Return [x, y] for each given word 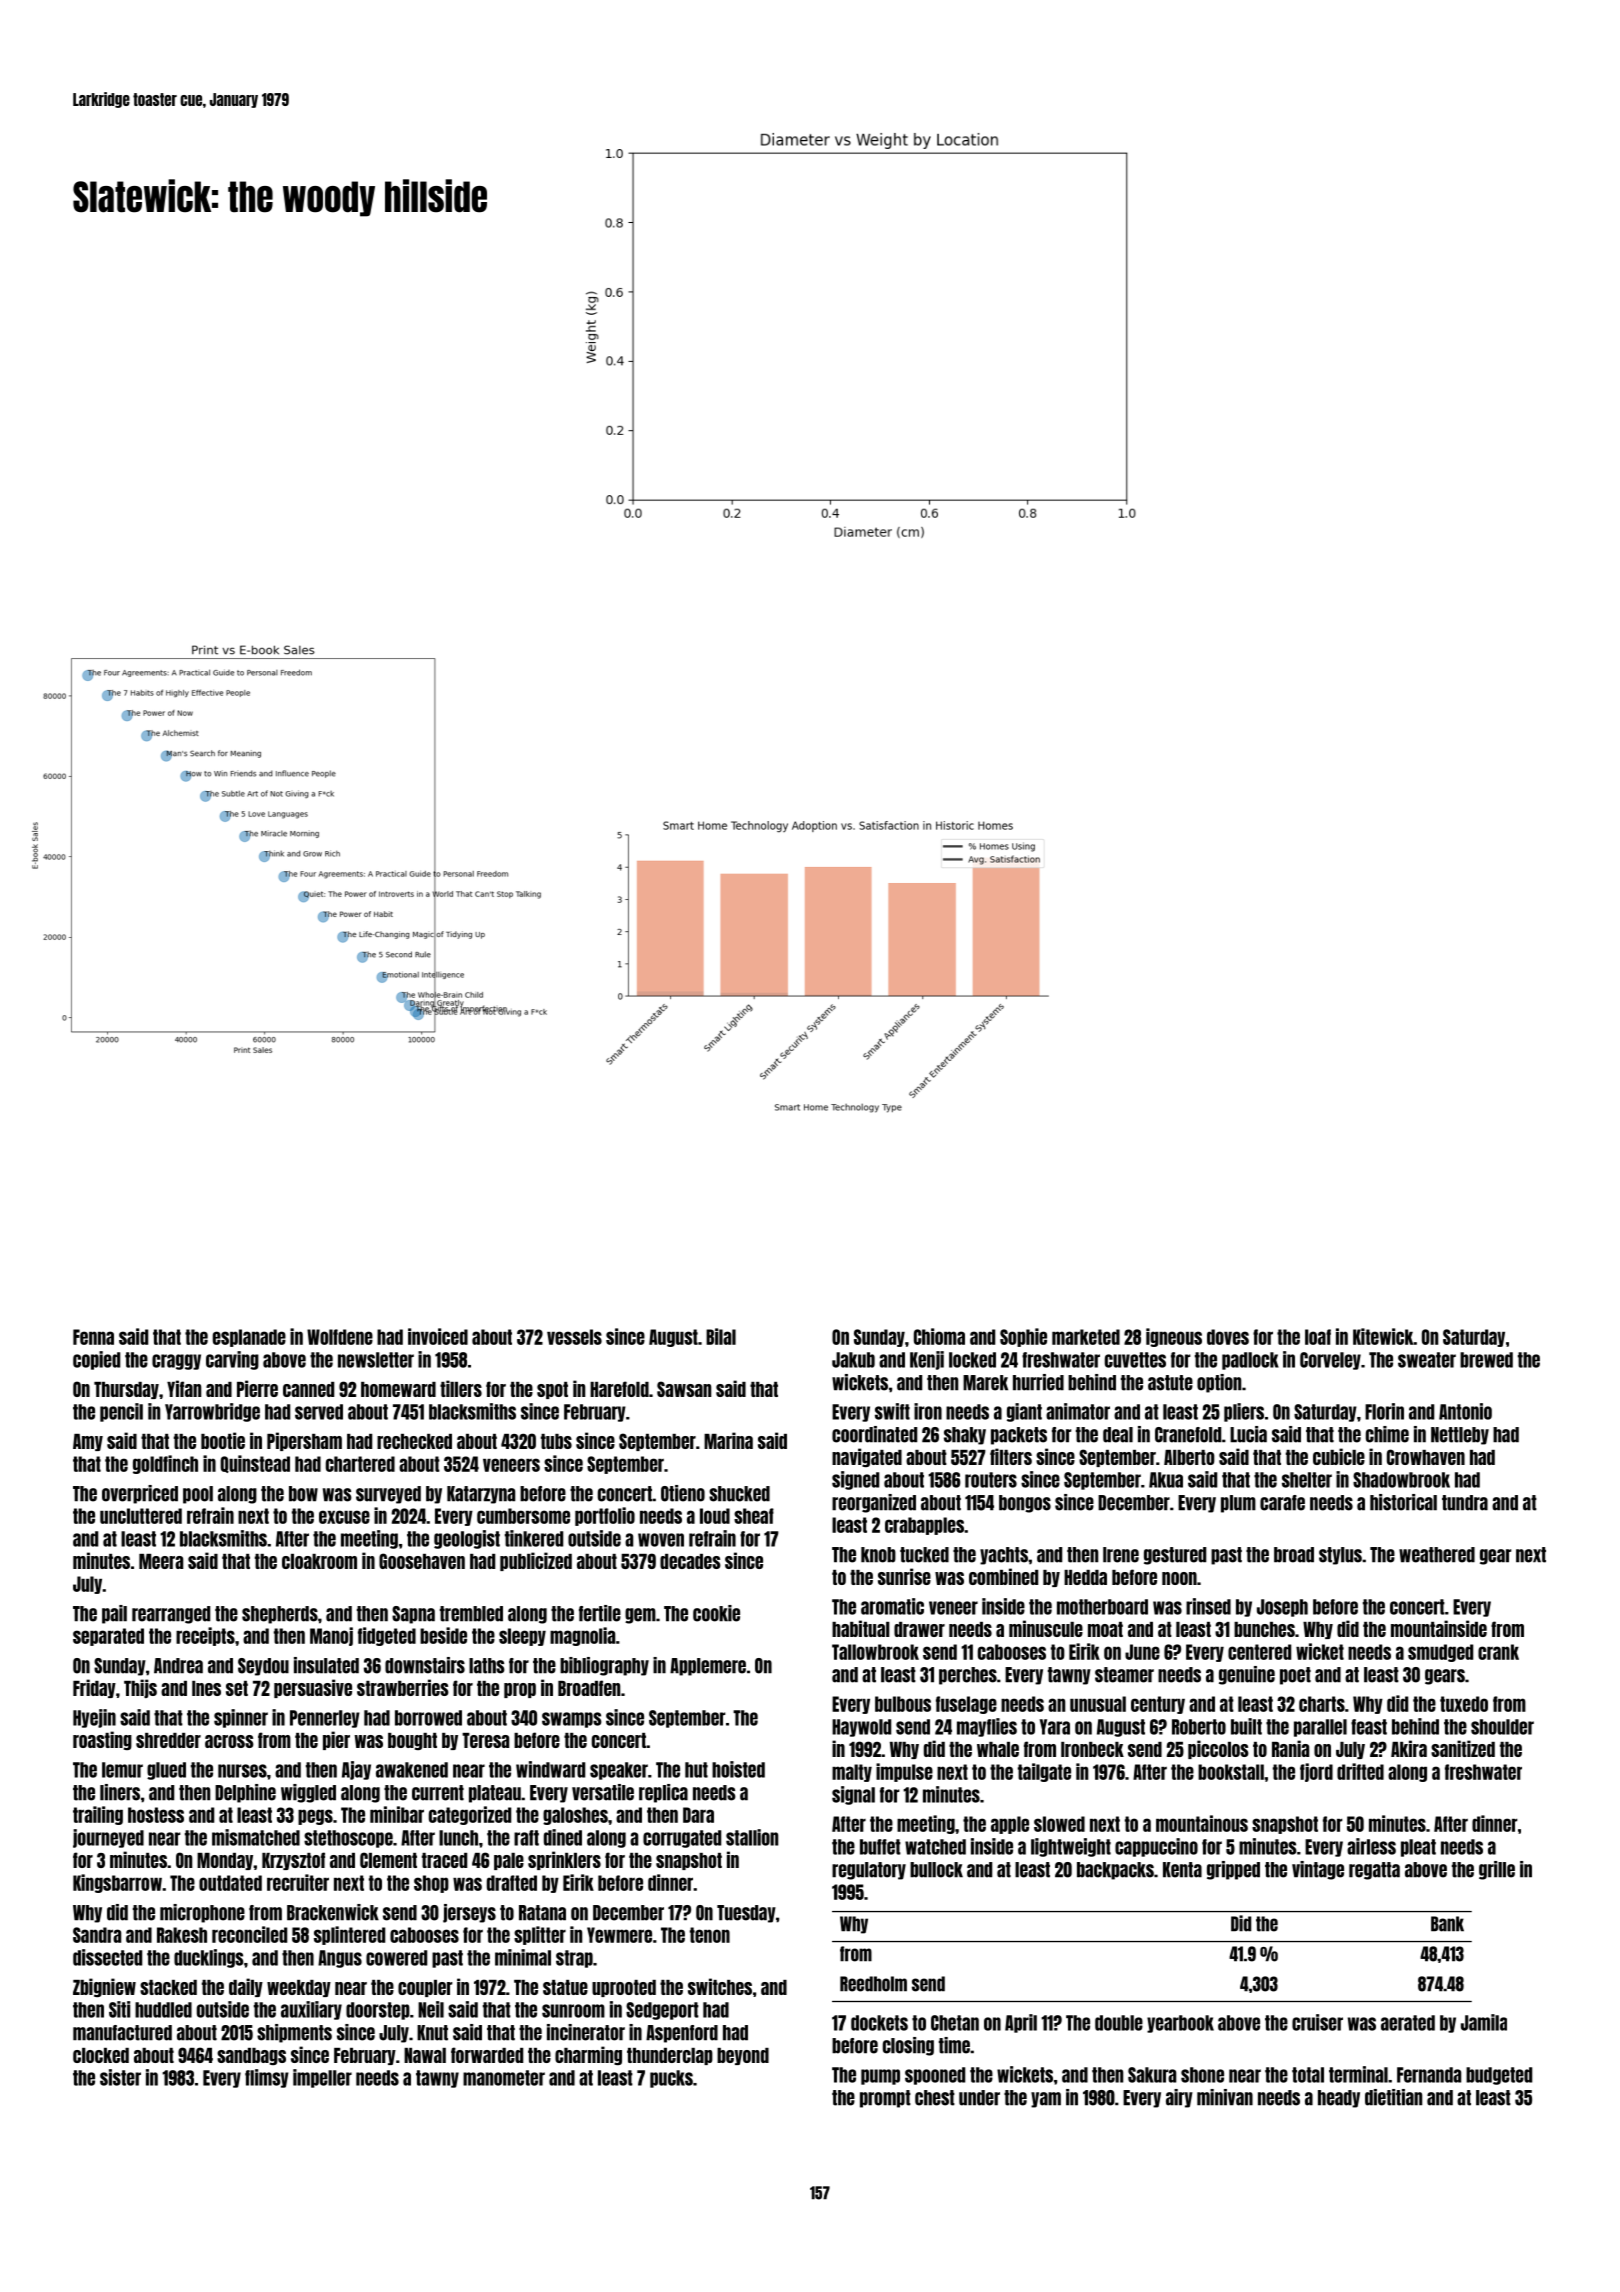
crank [1498, 1652]
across [229, 1741]
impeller [322, 2078]
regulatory [869, 1871]
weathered [1437, 1555]
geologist [467, 1539]
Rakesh [182, 1935]
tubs [556, 1441]
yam [1046, 2100]
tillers [461, 1388]
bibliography [604, 1666]
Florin [1384, 1411]
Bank [1447, 1924]
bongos [1025, 1504]
